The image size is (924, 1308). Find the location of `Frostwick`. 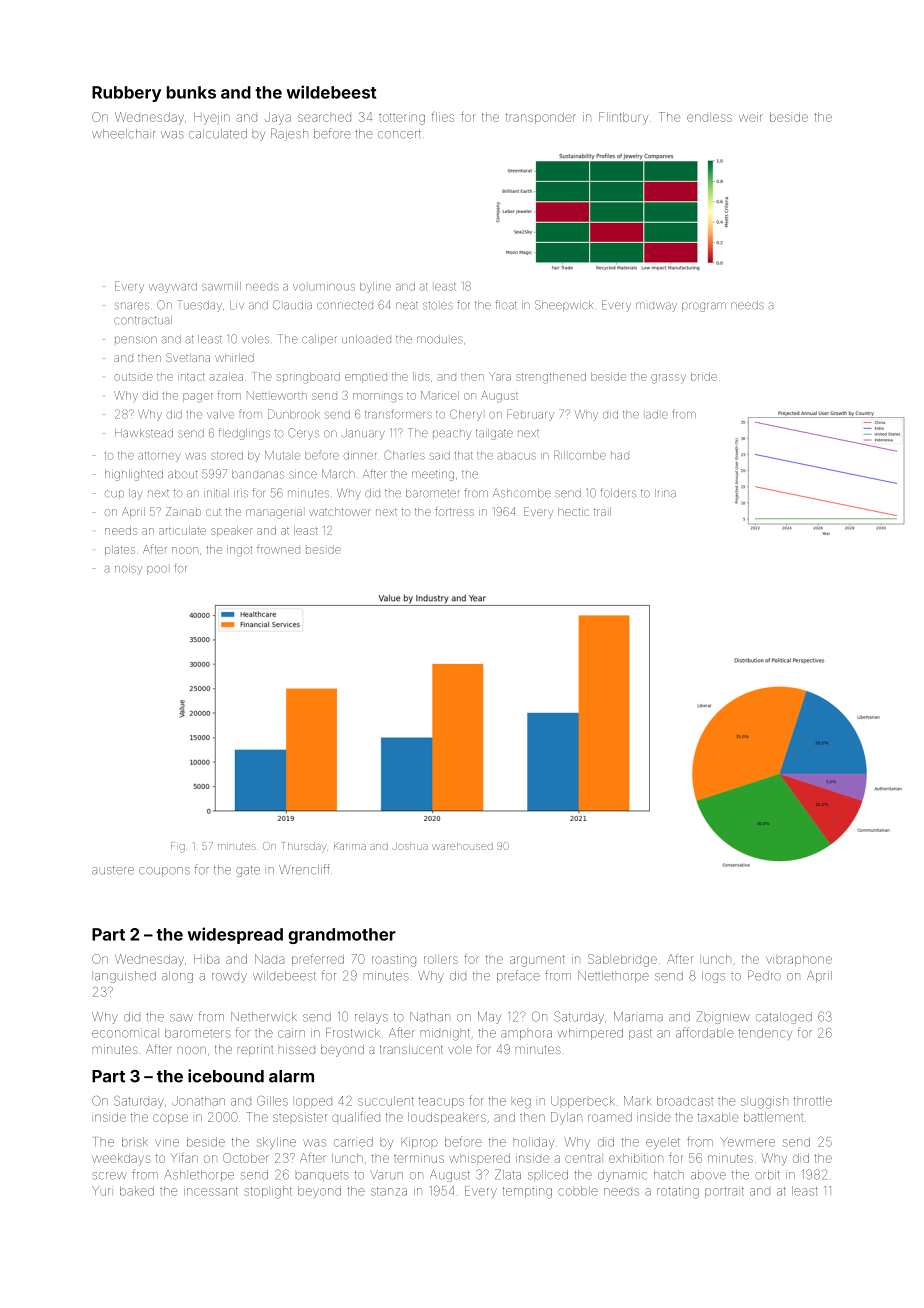

Frostwick is located at coordinates (353, 1033).
